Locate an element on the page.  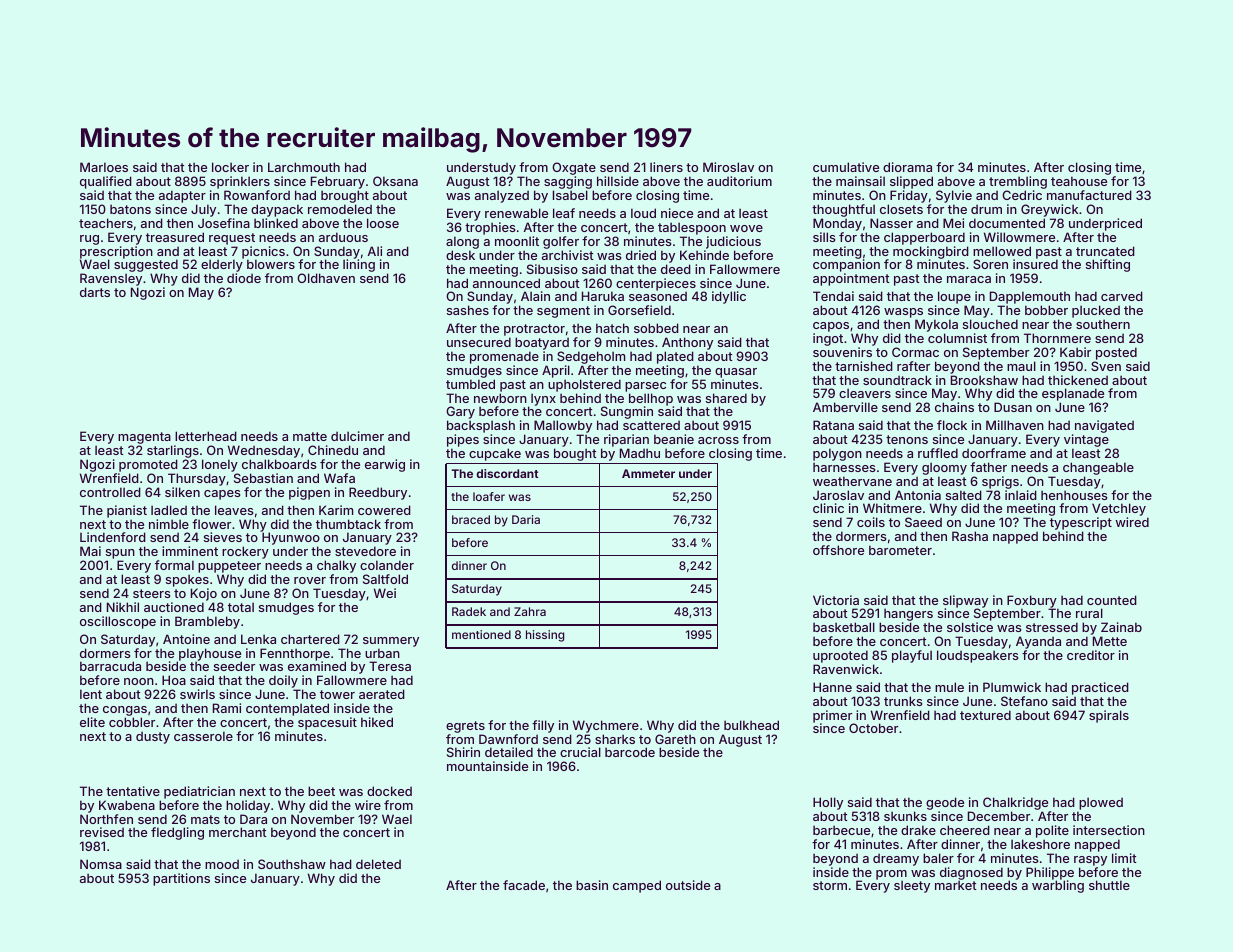
October is located at coordinates (873, 728).
